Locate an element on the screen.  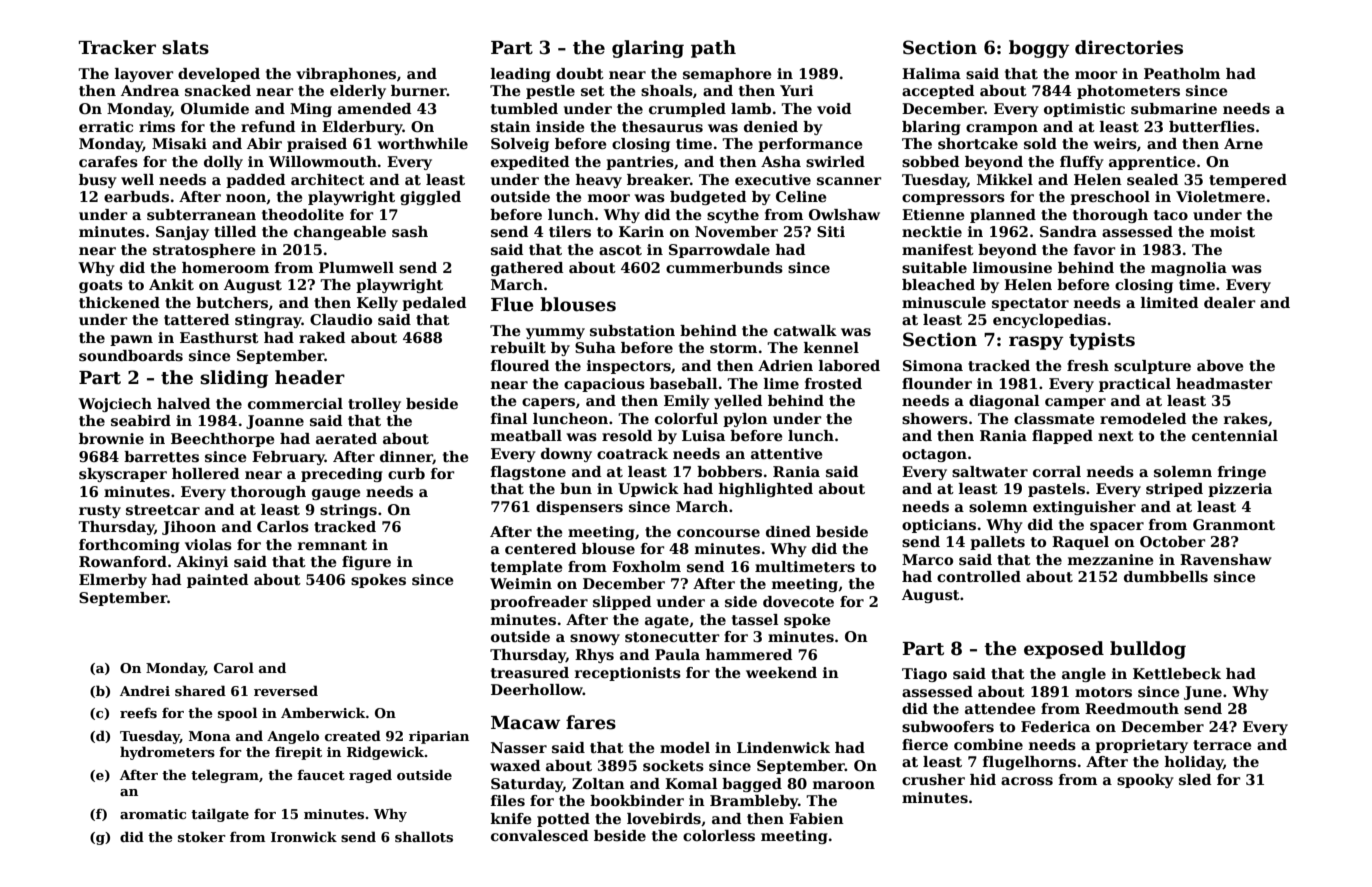
June is located at coordinates (1203, 693).
